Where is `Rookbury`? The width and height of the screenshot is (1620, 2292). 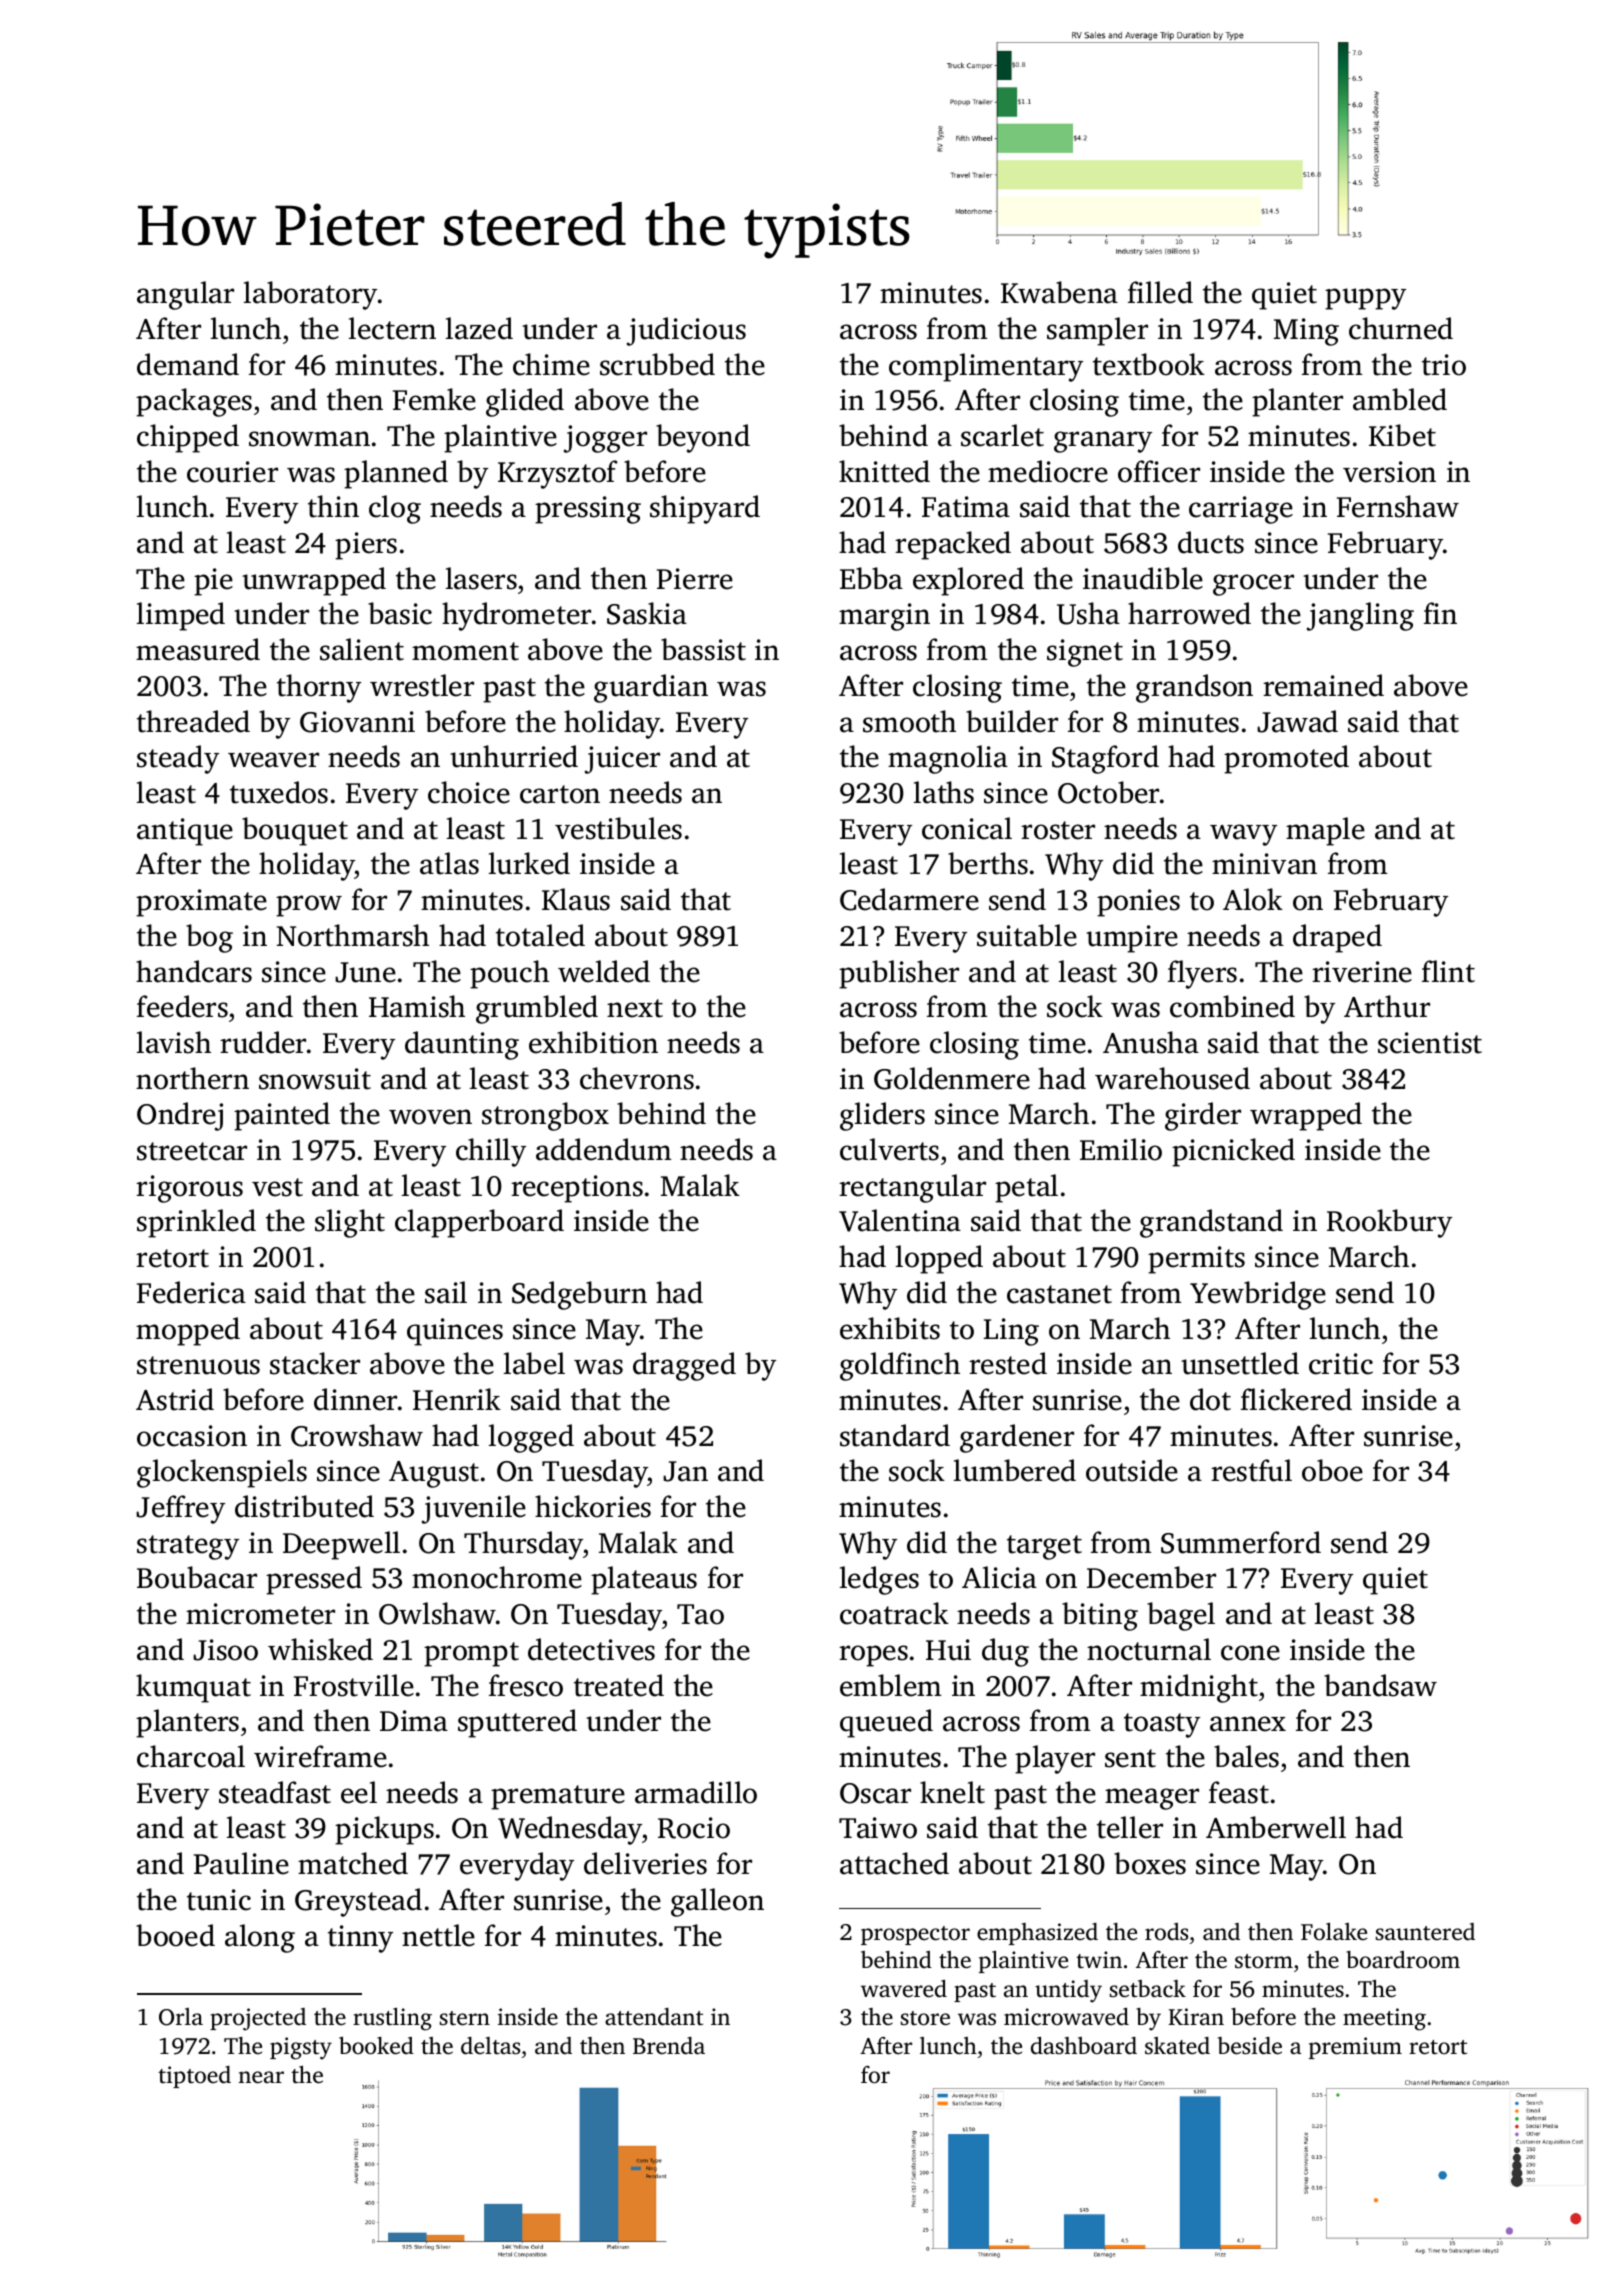
Rookbury is located at coordinates (1389, 1223).
